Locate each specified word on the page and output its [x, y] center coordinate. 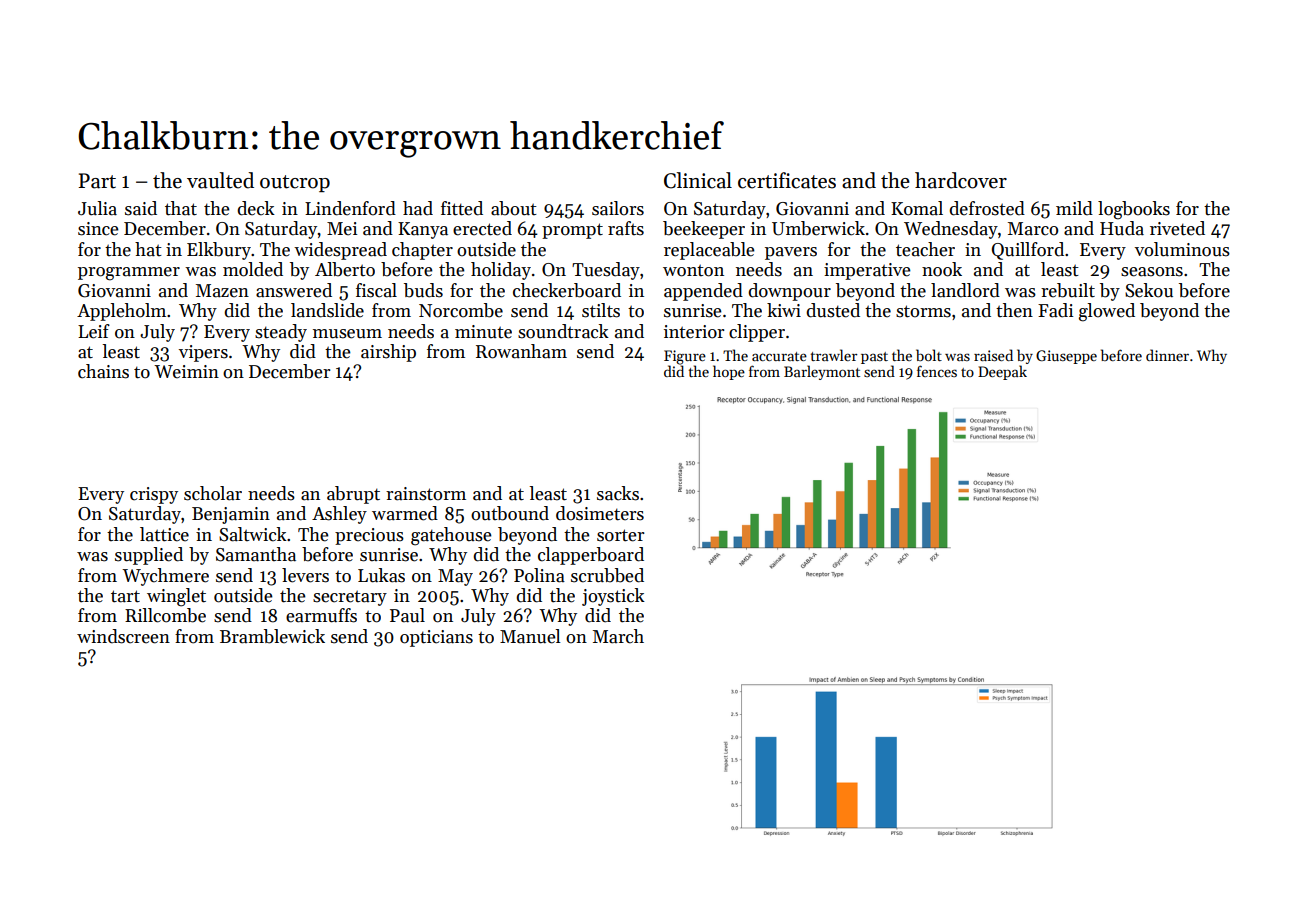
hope [729, 372]
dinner [1167, 355]
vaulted [220, 180]
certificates [787, 180]
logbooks [1134, 210]
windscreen [123, 636]
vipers [203, 353]
